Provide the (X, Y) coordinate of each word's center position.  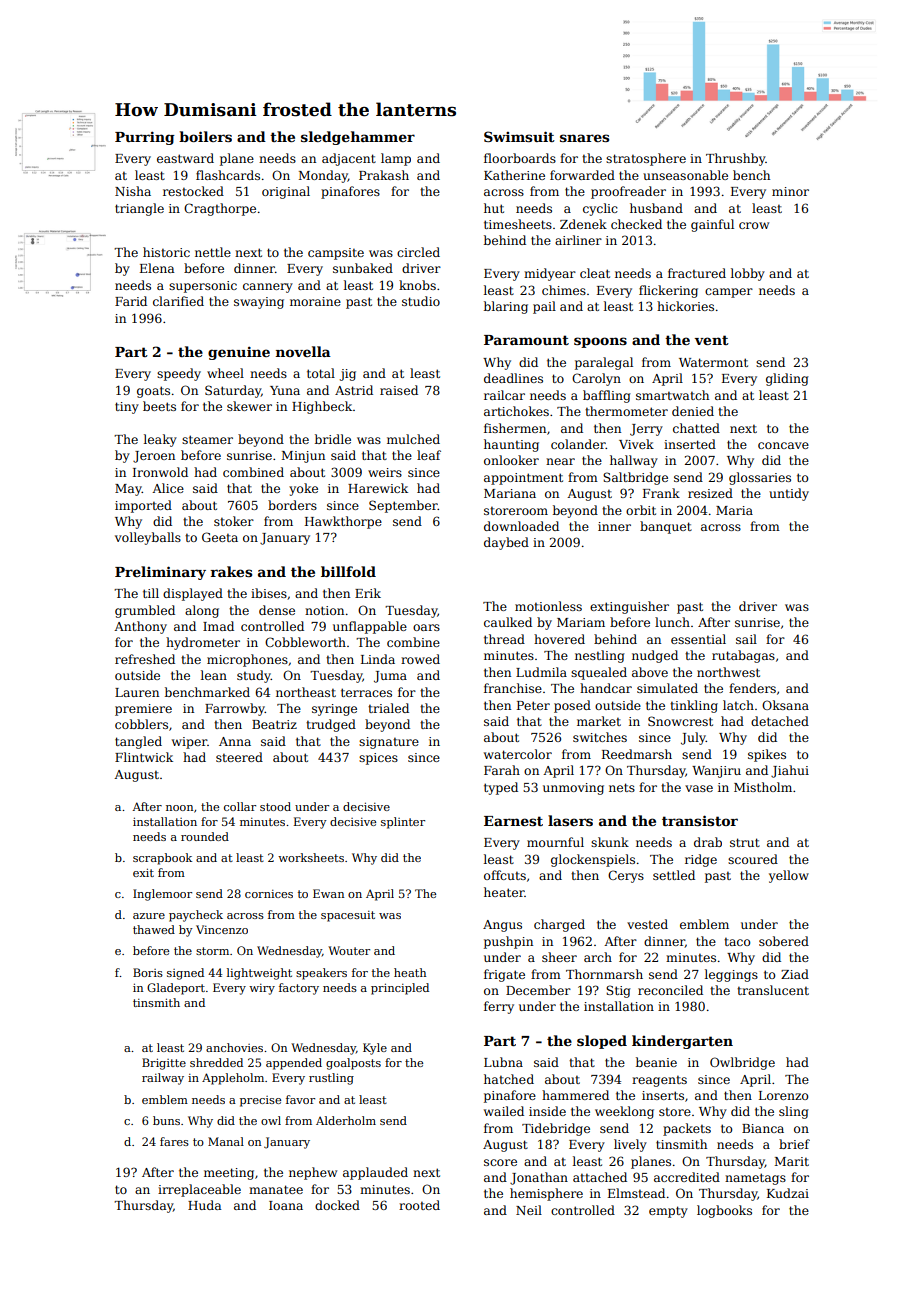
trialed (388, 708)
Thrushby (735, 159)
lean (214, 675)
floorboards (520, 158)
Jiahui (790, 771)
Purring (145, 138)
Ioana (286, 1205)
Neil (529, 1210)
